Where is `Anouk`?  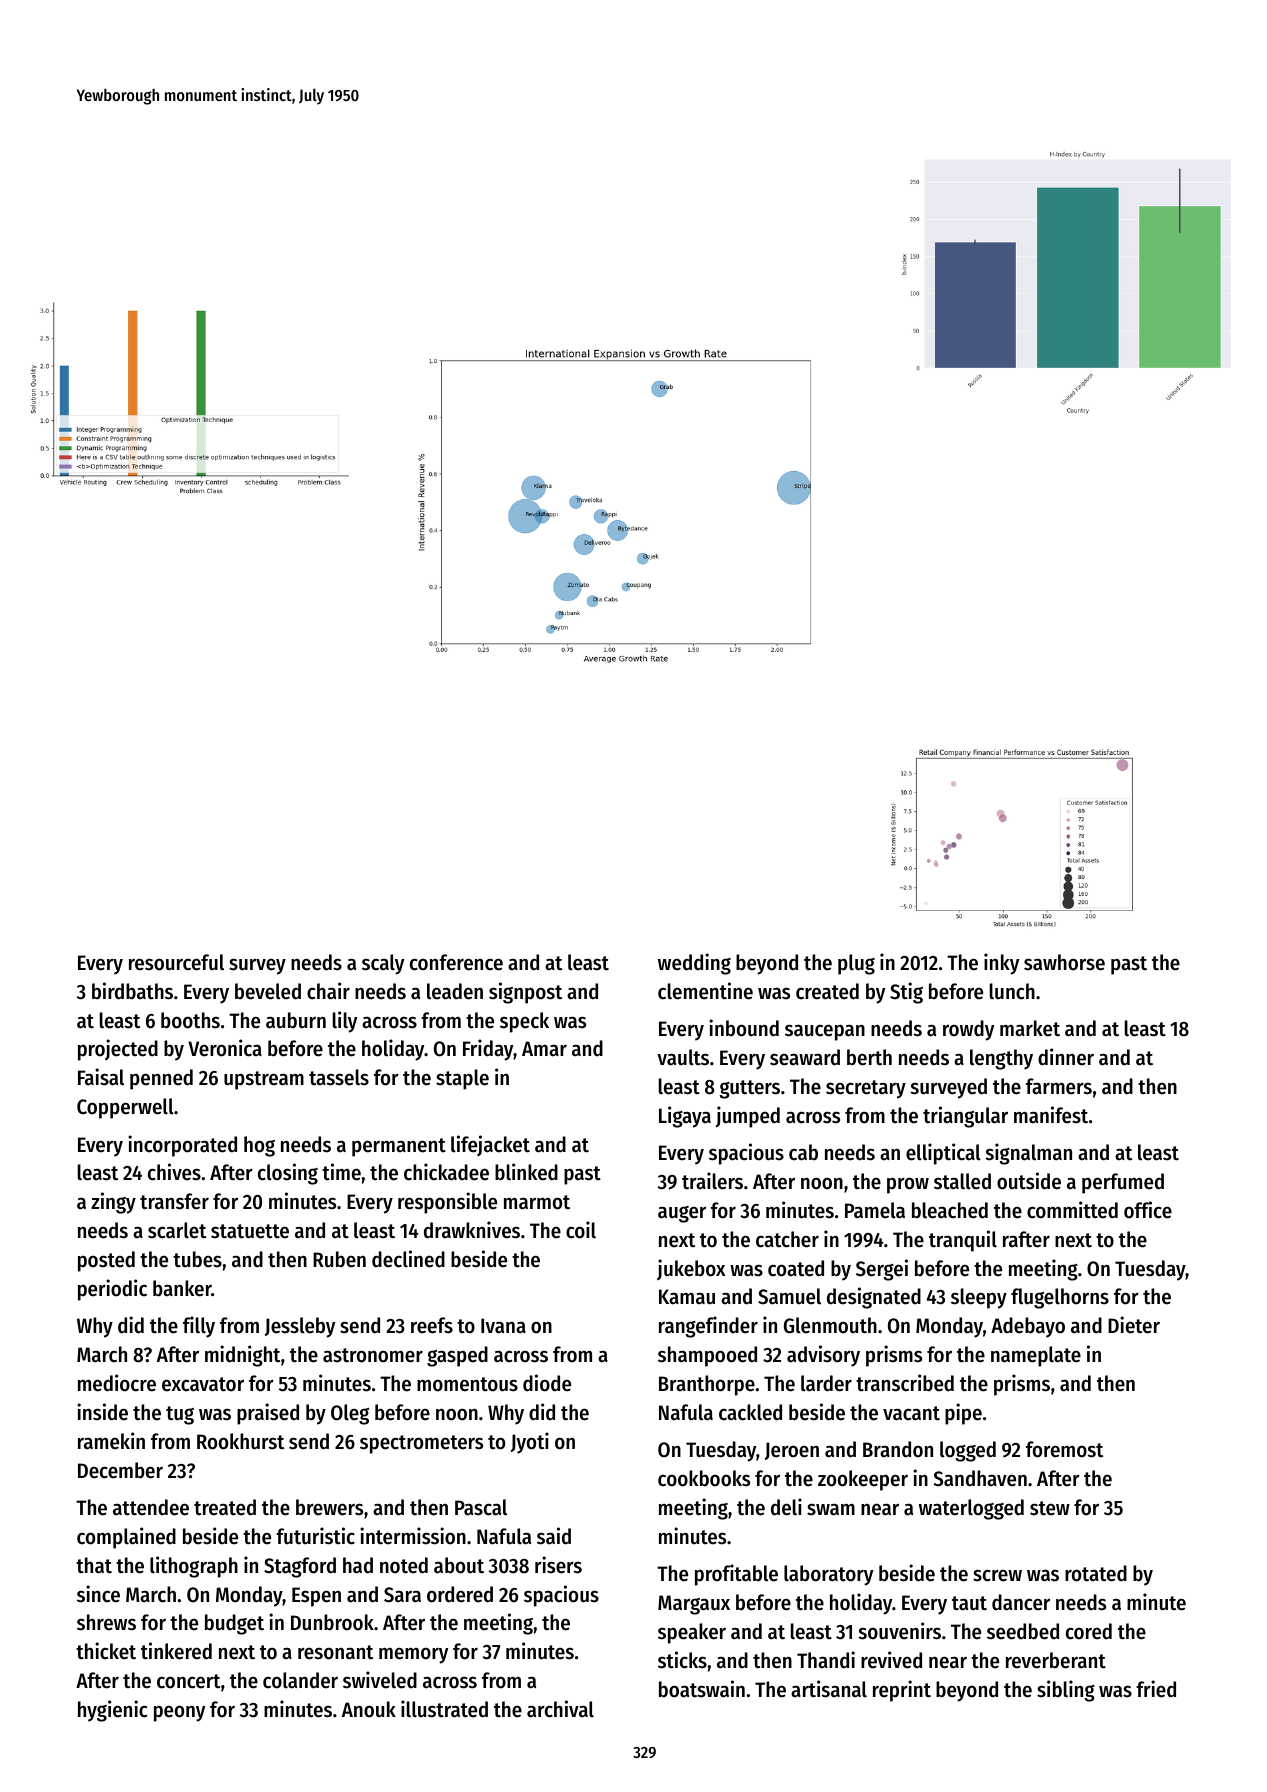 Anouk is located at coordinates (369, 1709).
